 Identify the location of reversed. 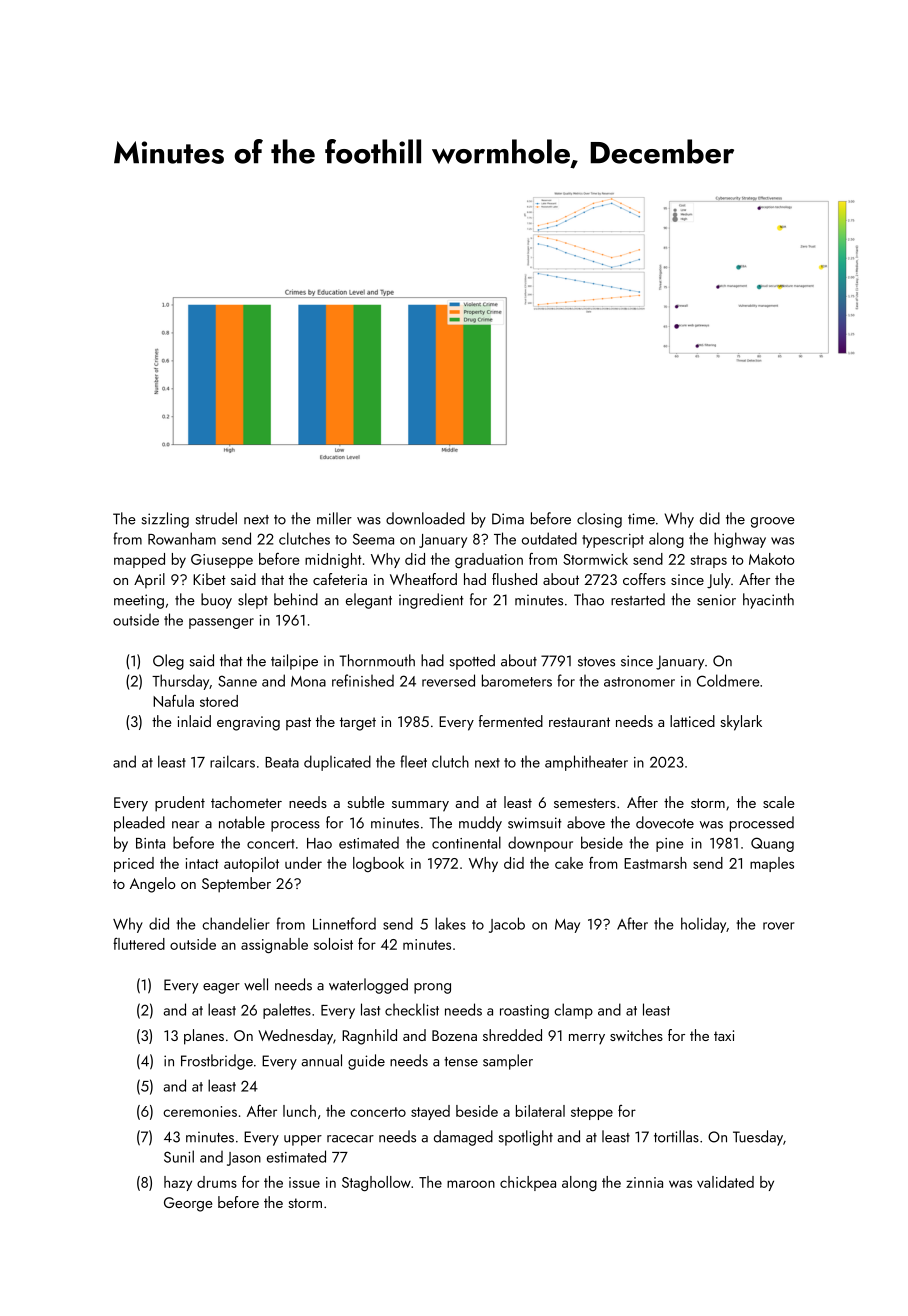
(448, 680).
